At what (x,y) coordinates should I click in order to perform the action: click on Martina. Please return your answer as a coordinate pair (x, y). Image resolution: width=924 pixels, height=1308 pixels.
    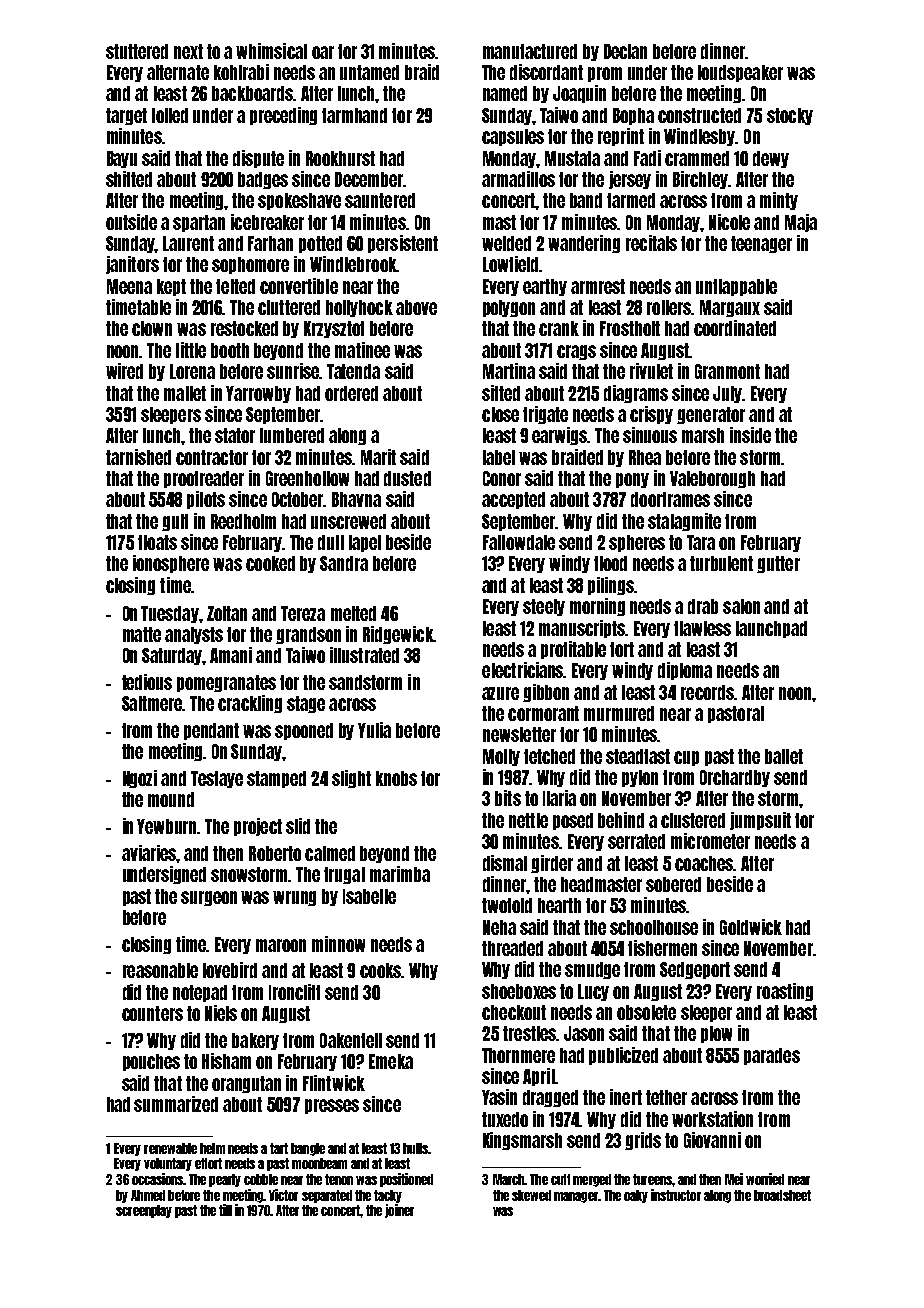
    Looking at the image, I should click on (509, 371).
